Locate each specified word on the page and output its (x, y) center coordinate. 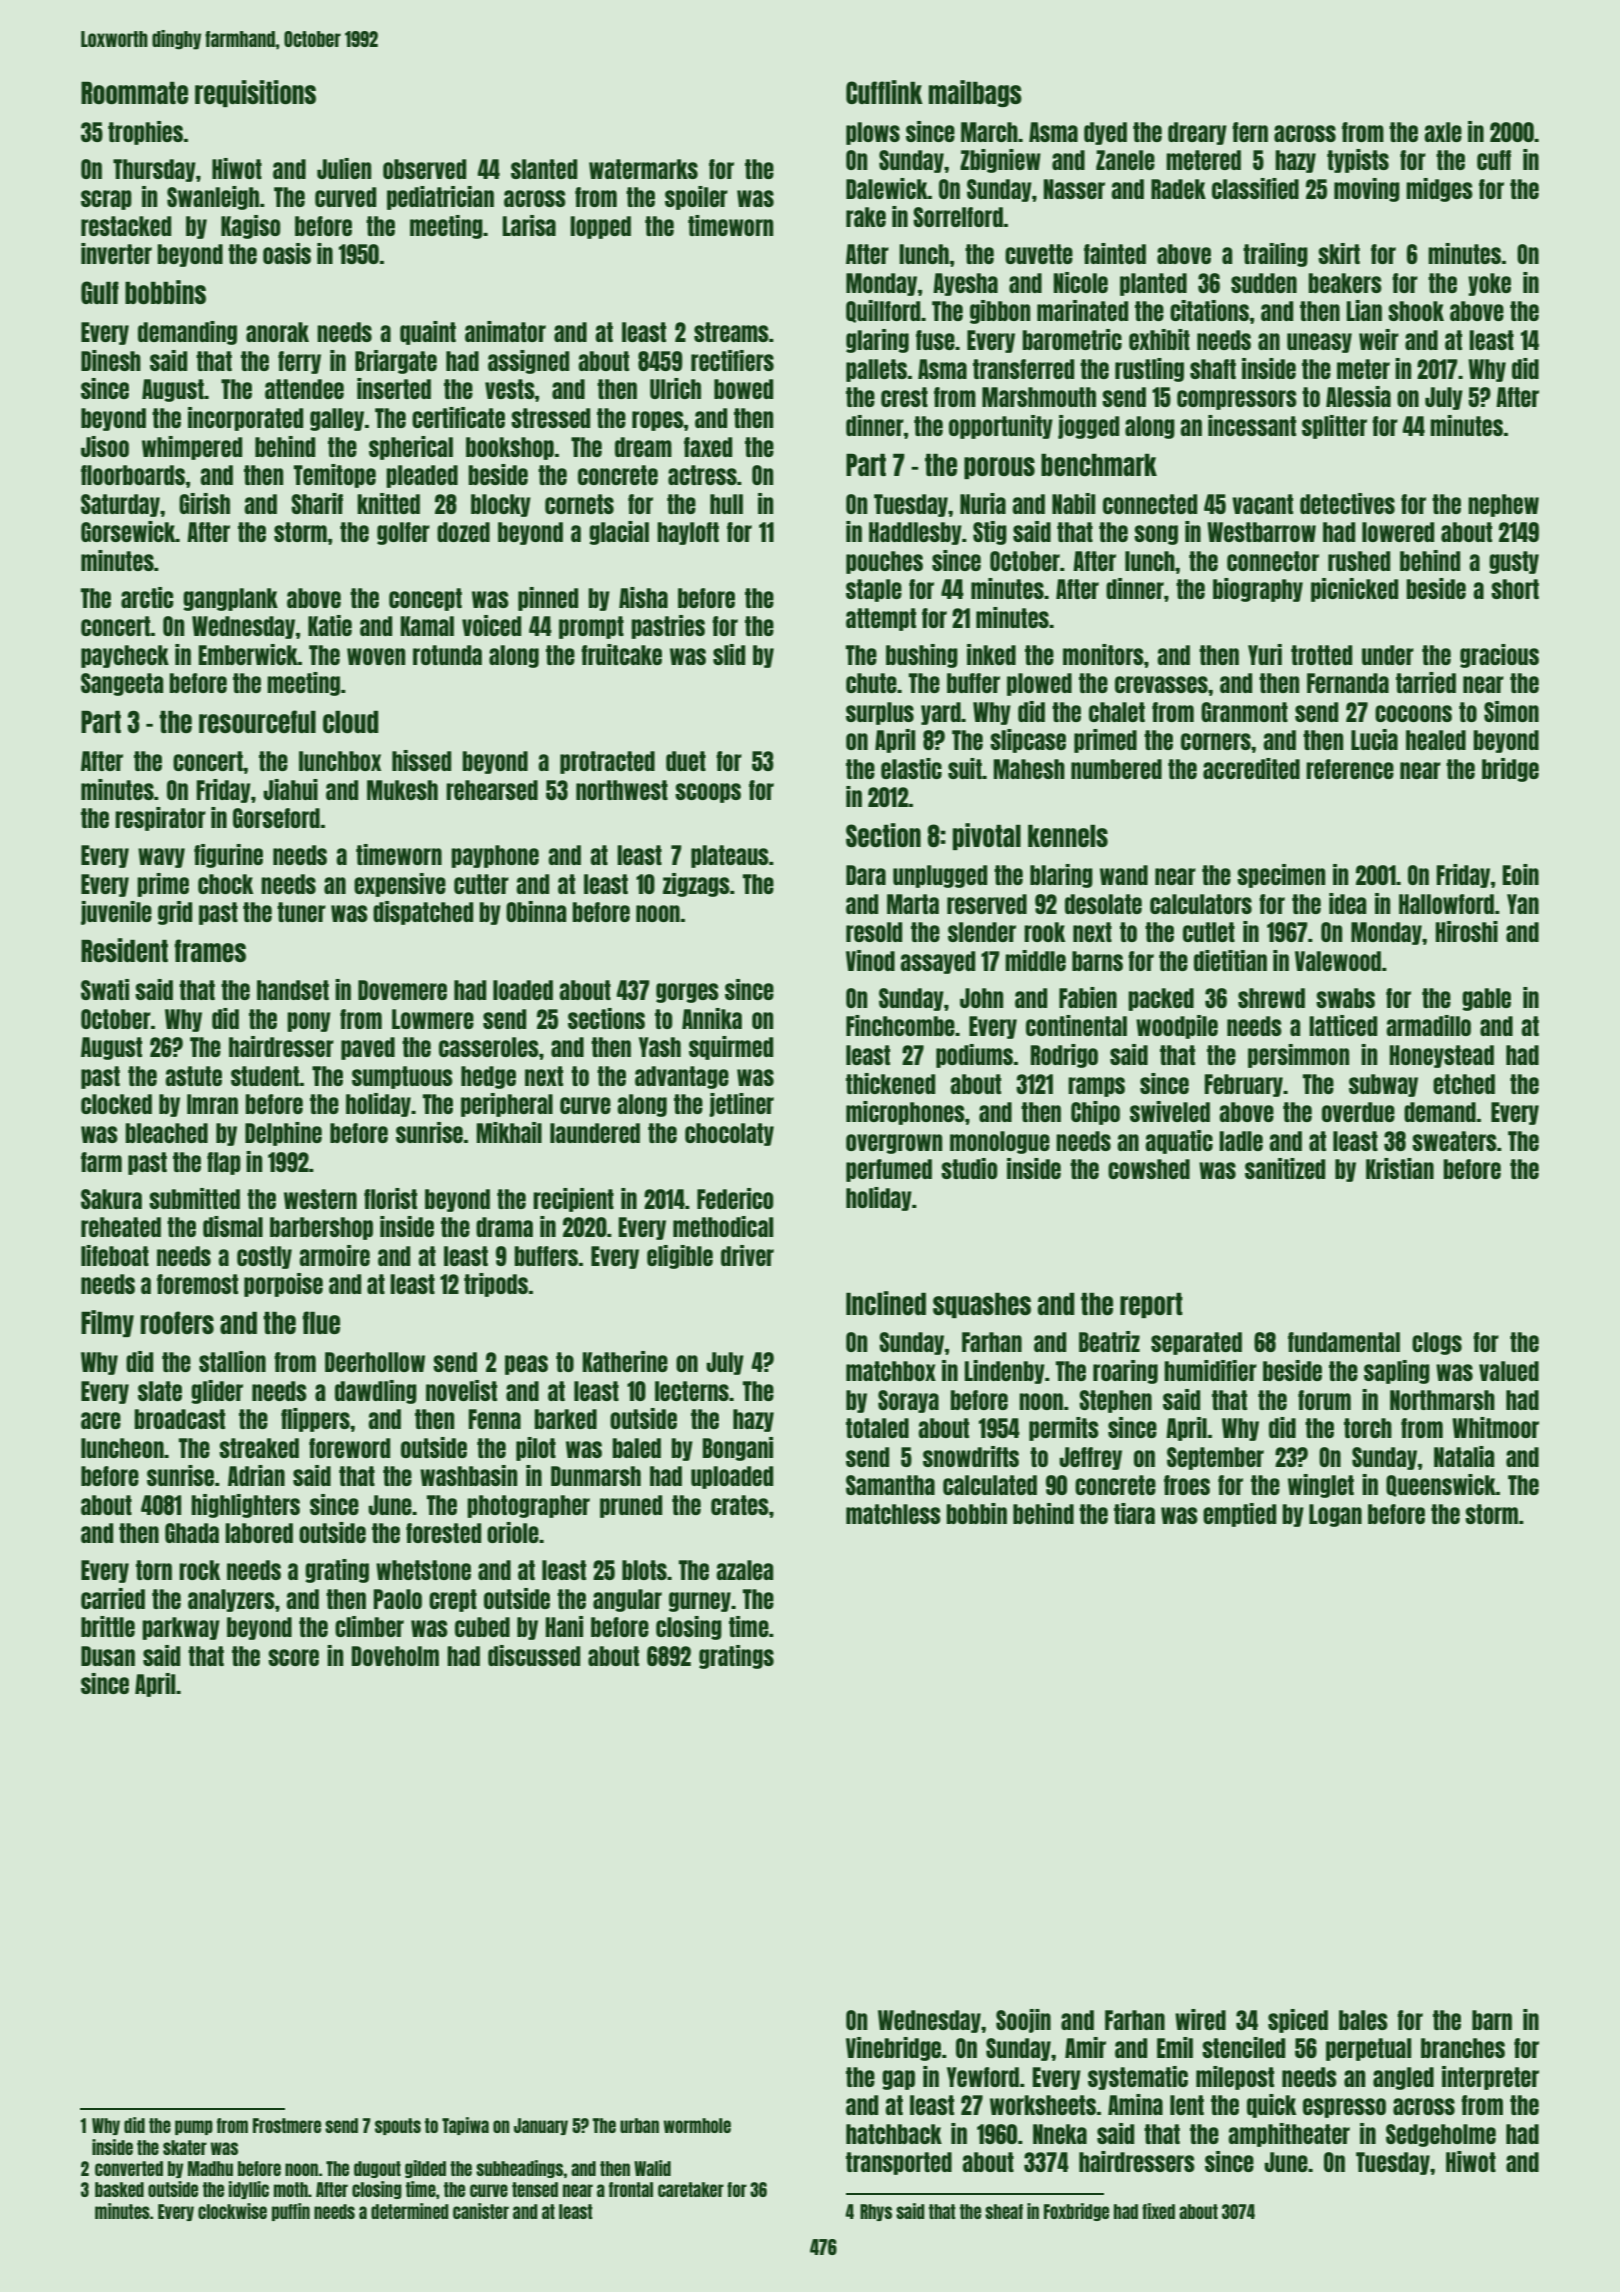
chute (871, 683)
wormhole (697, 2125)
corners (1216, 741)
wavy (161, 858)
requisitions (255, 93)
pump (194, 2127)
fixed (1158, 2211)
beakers (1345, 283)
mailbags (975, 93)
